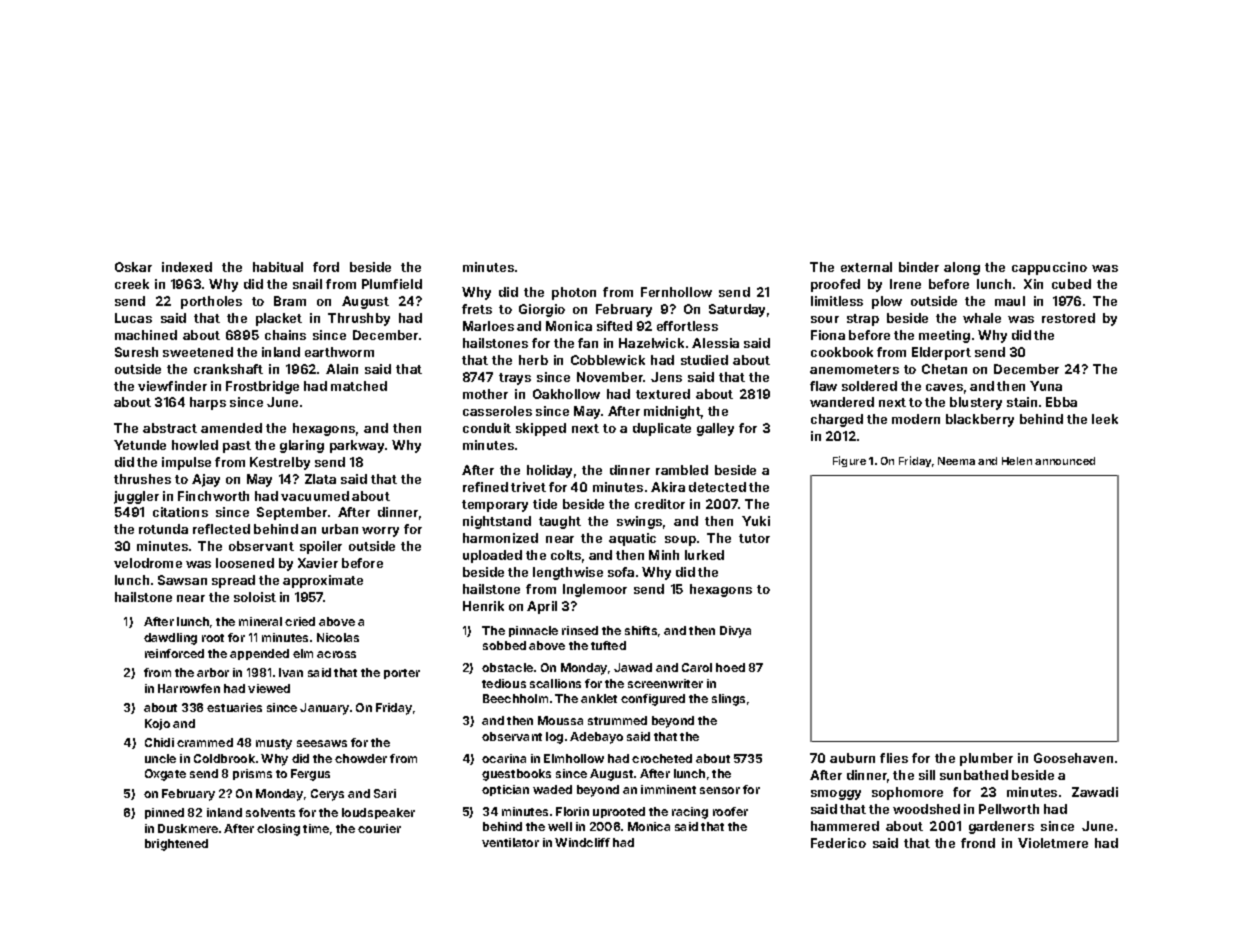 Image resolution: width=1233 pixels, height=952 pixels. What do you see at coordinates (172, 386) in the screenshot?
I see `viewfinder` at bounding box center [172, 386].
